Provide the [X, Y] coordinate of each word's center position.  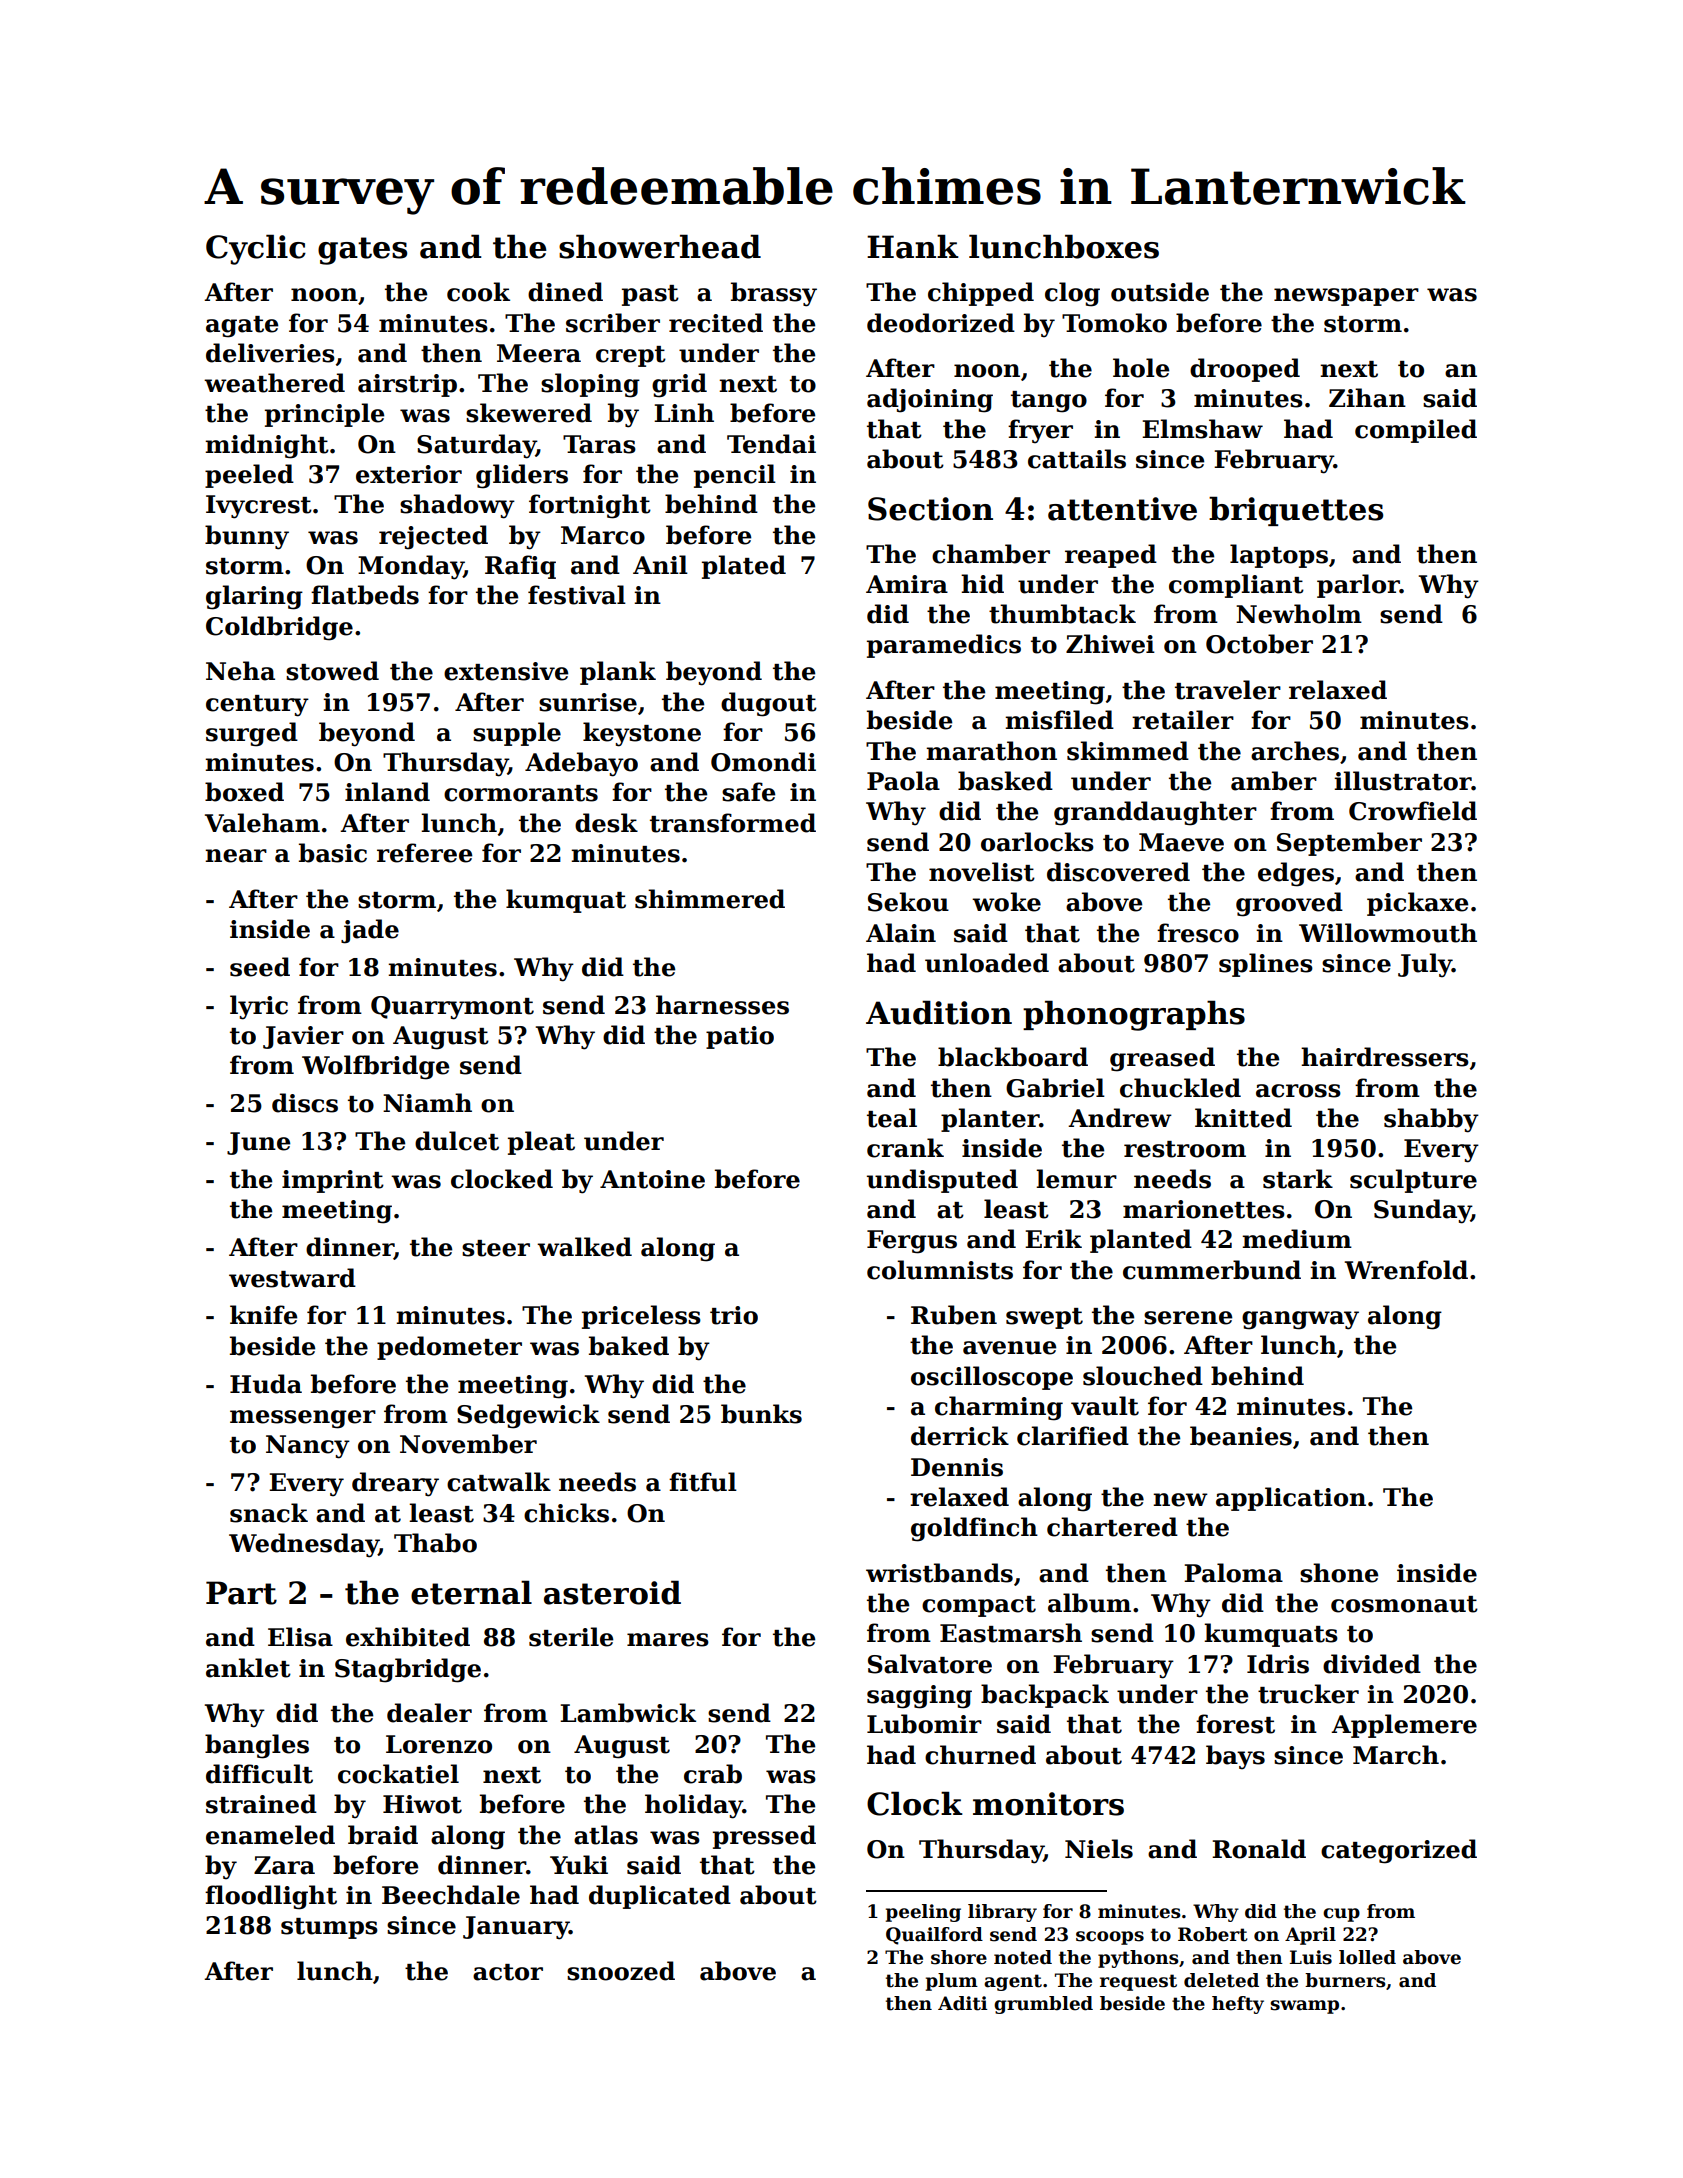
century [257, 706]
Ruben [954, 1315]
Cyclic [256, 249]
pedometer [449, 1348]
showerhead [660, 246]
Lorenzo [439, 1744]
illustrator [1403, 781]
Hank [913, 246]
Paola [903, 781]
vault [1105, 1406]
